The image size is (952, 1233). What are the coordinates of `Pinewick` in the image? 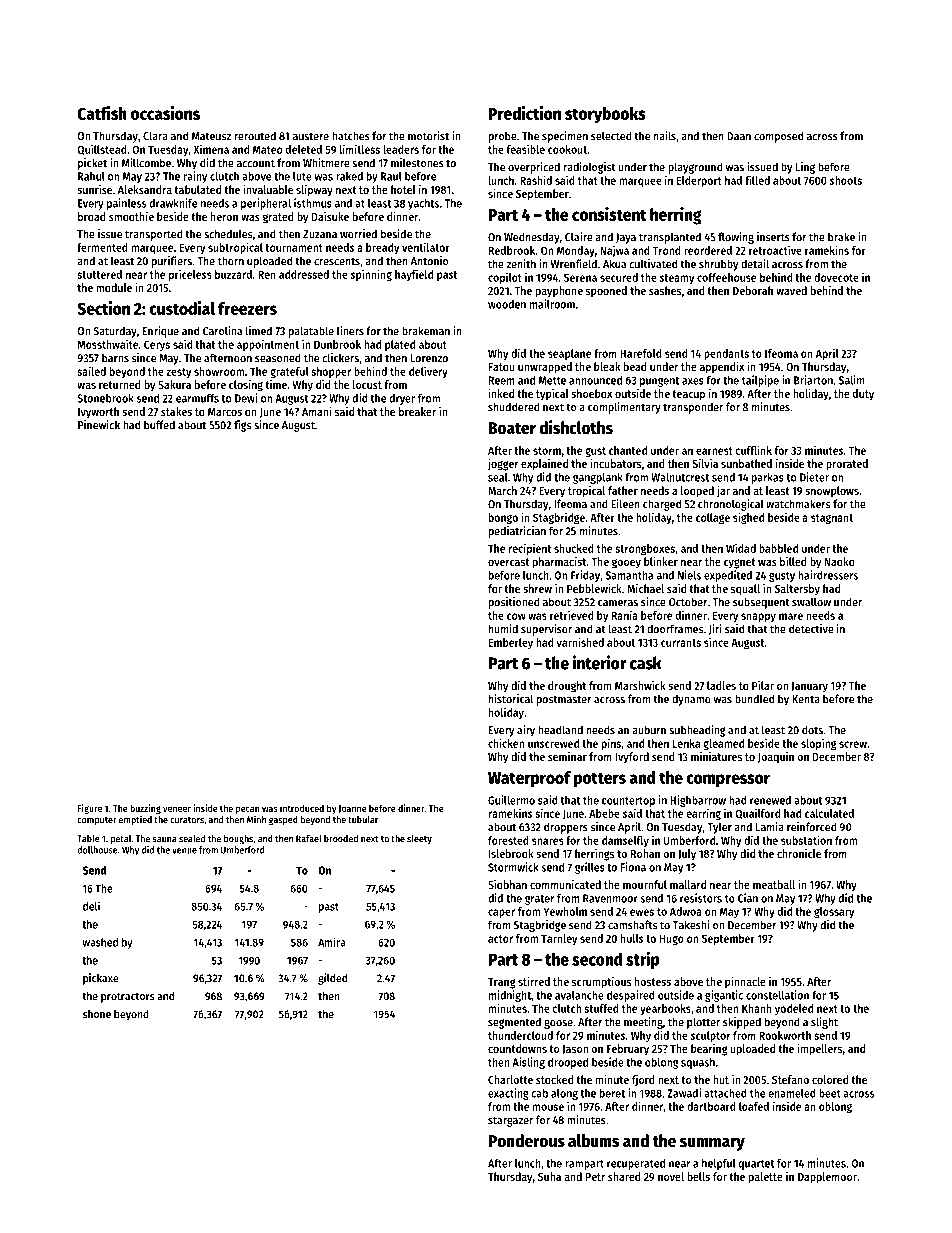 It's located at (99, 425).
